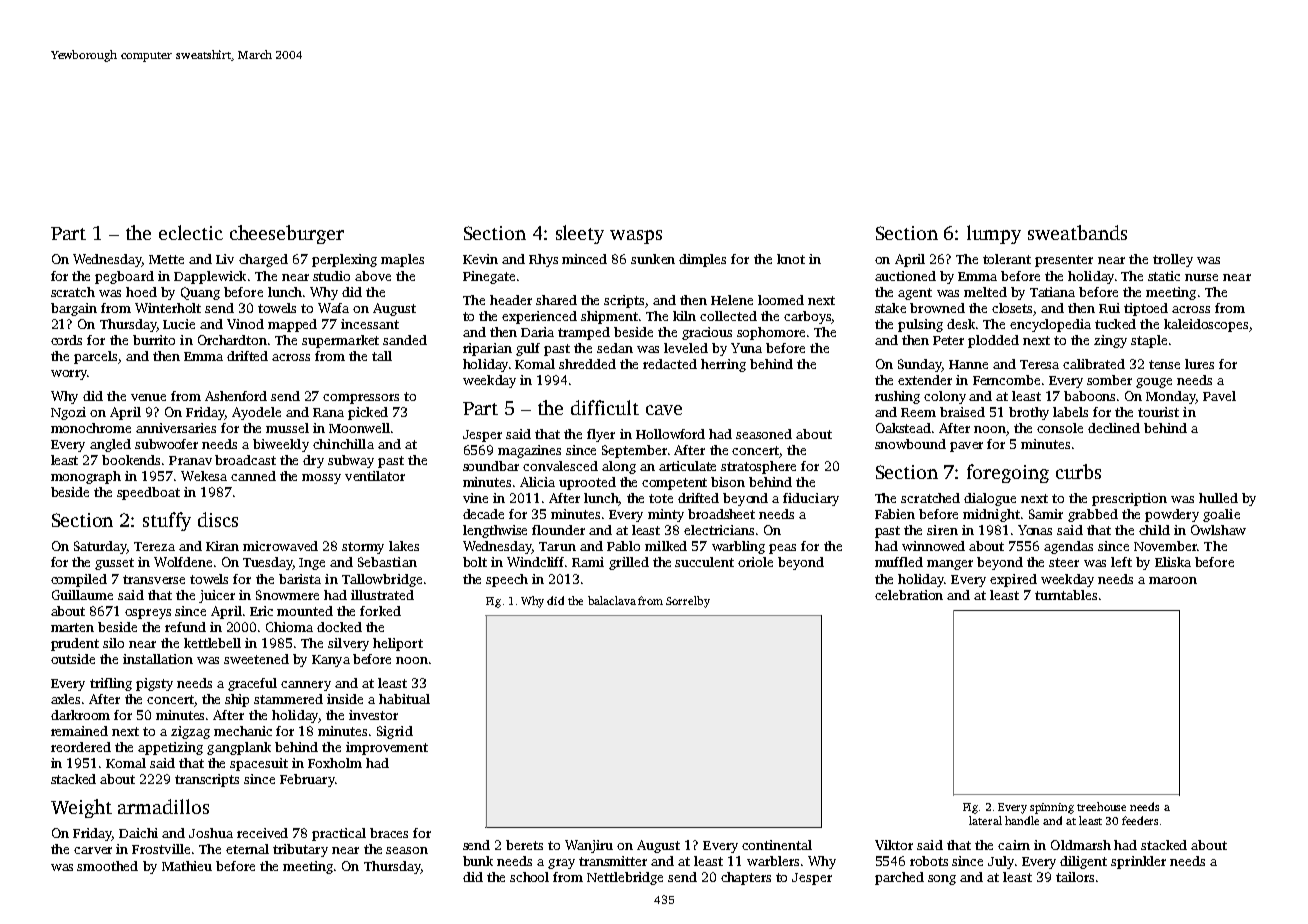 This screenshot has width=1308, height=924. What do you see at coordinates (1173, 580) in the screenshot?
I see `maroon` at bounding box center [1173, 580].
